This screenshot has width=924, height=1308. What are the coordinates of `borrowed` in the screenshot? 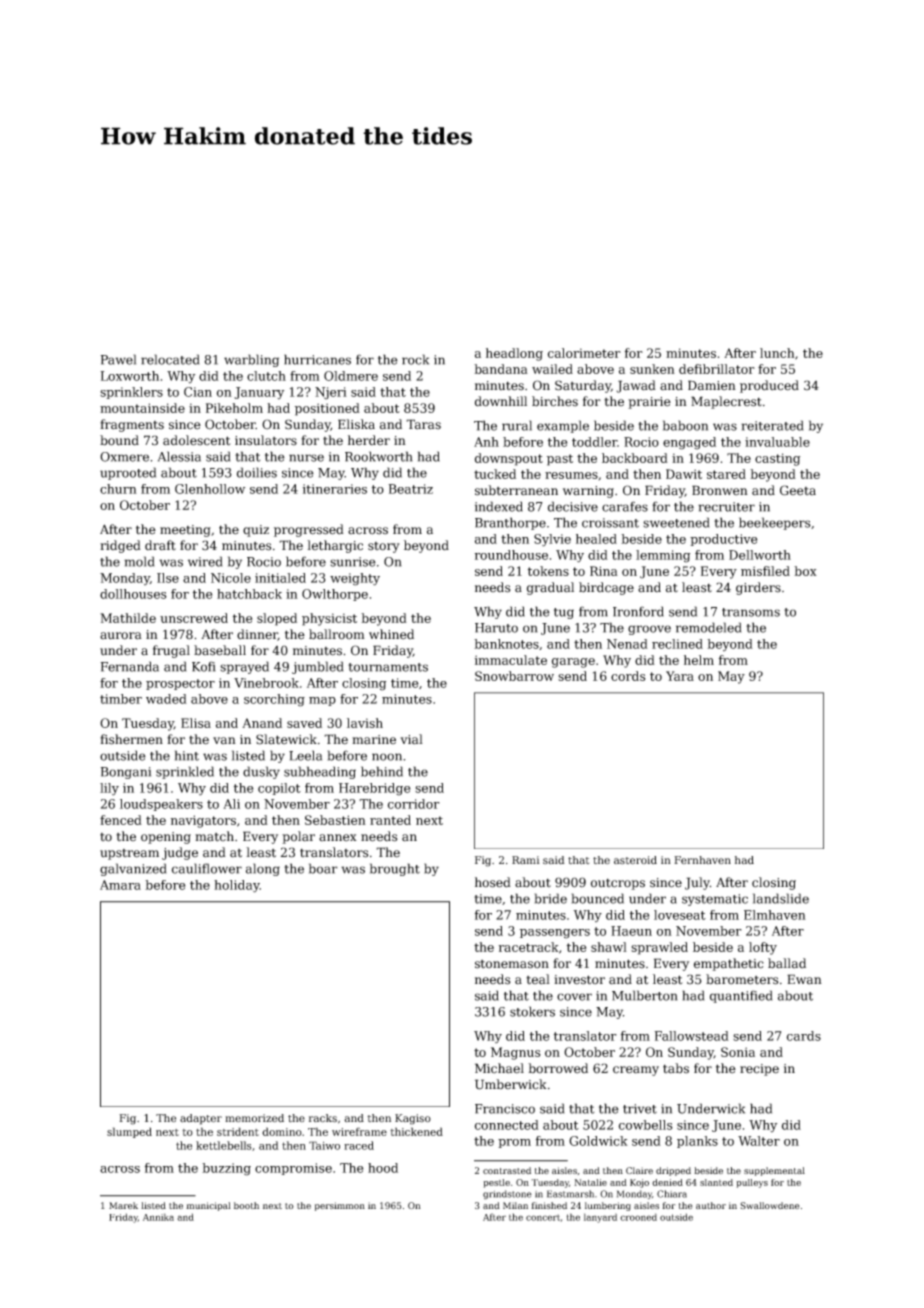 It's located at (558, 1068).
